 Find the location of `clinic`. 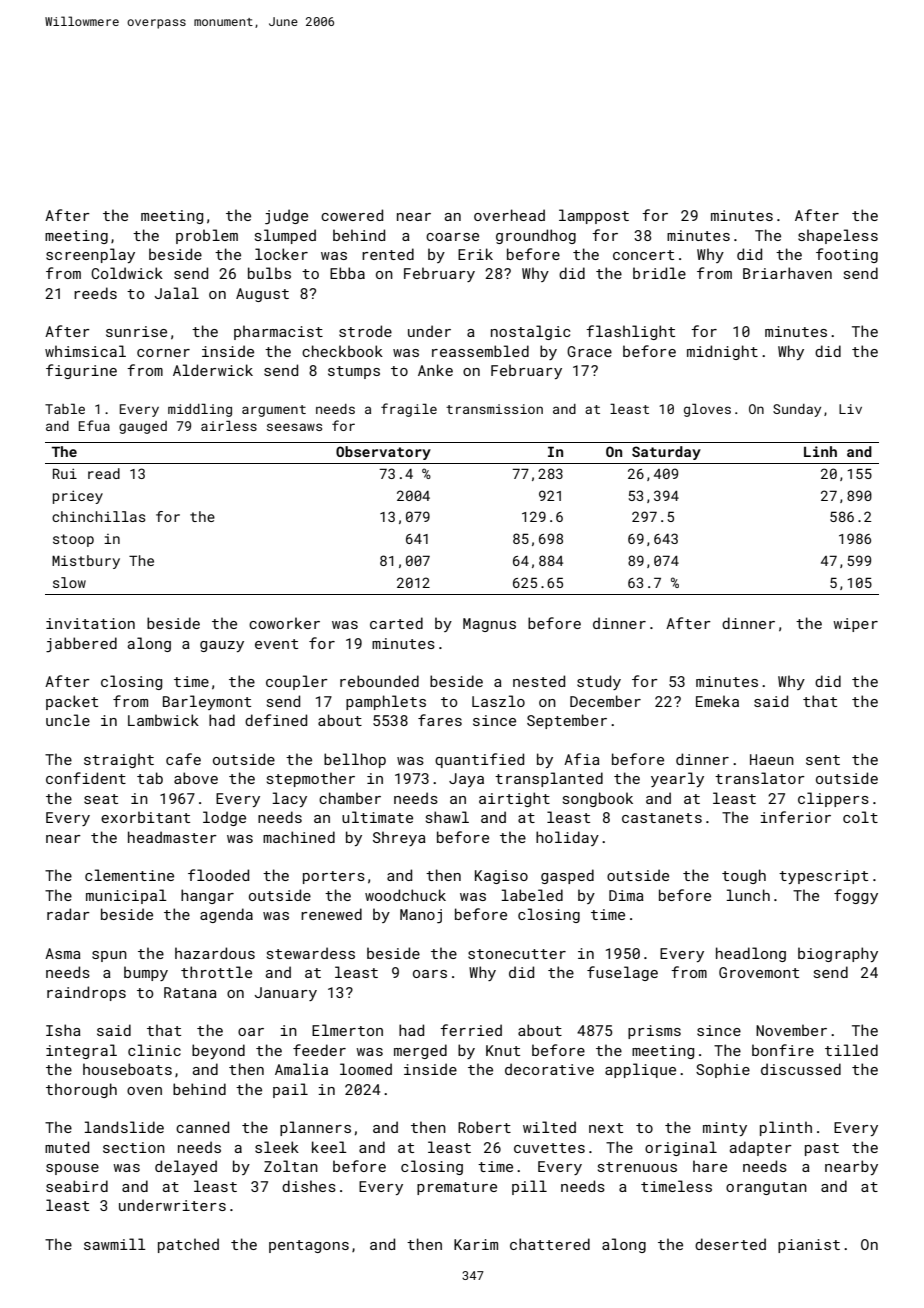

clinic is located at coordinates (154, 1050).
